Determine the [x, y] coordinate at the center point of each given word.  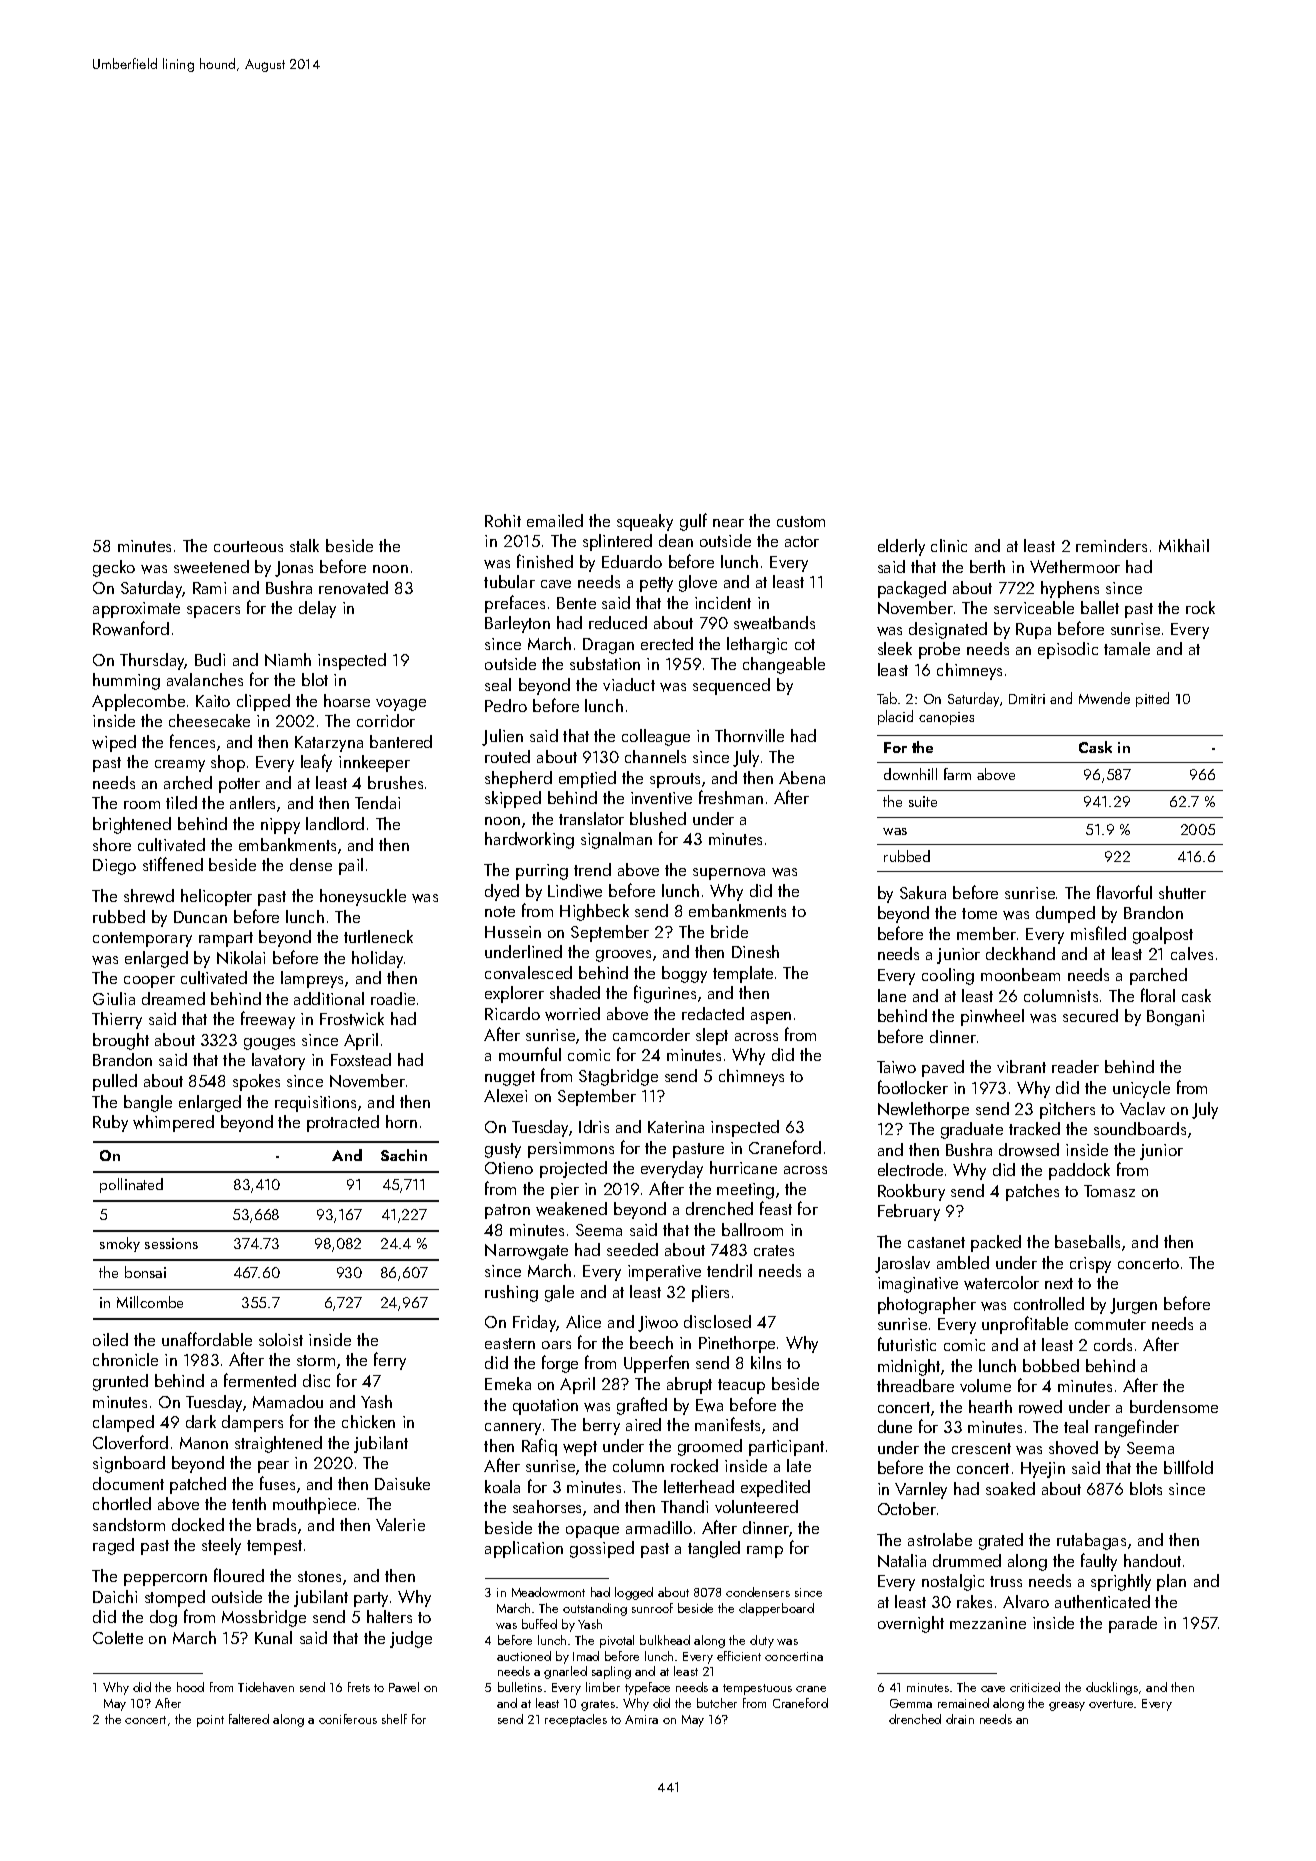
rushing [511, 1293]
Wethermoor [1075, 566]
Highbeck [594, 912]
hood [190, 1687]
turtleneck [378, 936]
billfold [1188, 1467]
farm [957, 774]
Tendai [377, 802]
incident [723, 602]
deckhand [1020, 953]
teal [1076, 1426]
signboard [129, 1464]
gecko [114, 568]
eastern [510, 1343]
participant [786, 1448]
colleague [656, 737]
